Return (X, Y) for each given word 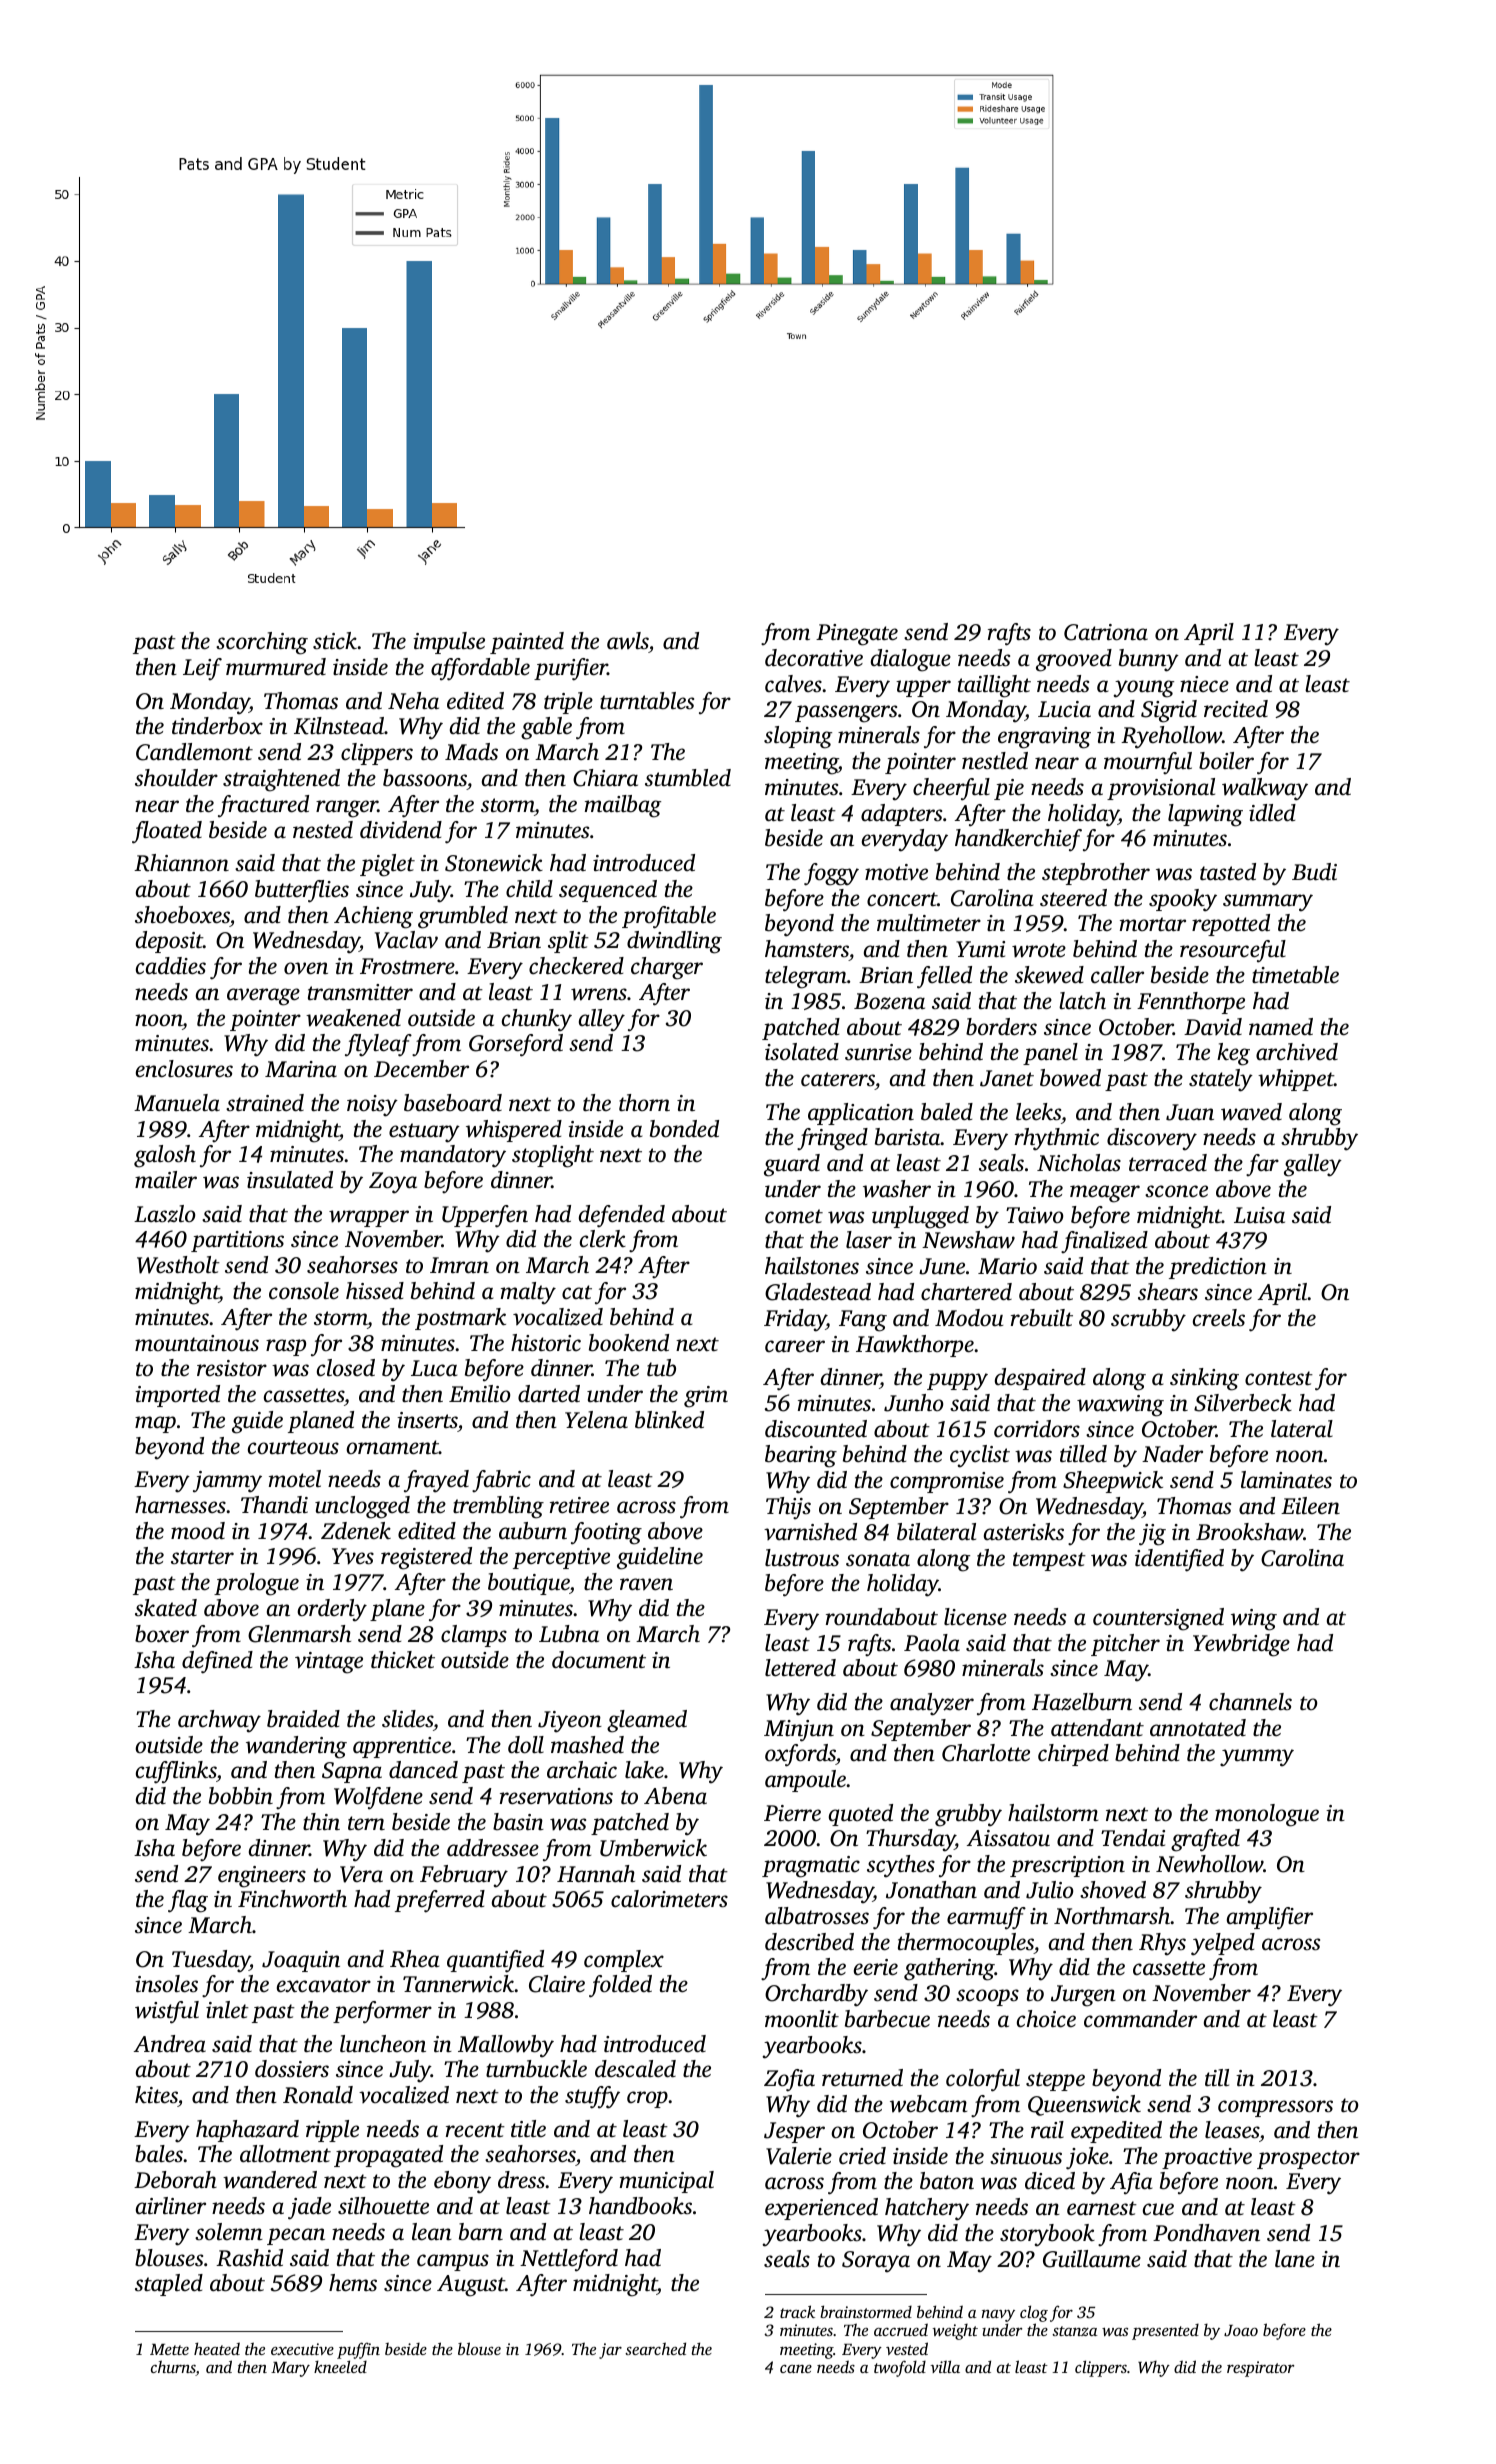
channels (1250, 1702)
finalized (1104, 1242)
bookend (629, 1343)
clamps (474, 1636)
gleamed (647, 1721)
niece (1204, 684)
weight (955, 2332)
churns (173, 2368)
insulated (290, 1180)
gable (546, 728)
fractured (263, 806)
